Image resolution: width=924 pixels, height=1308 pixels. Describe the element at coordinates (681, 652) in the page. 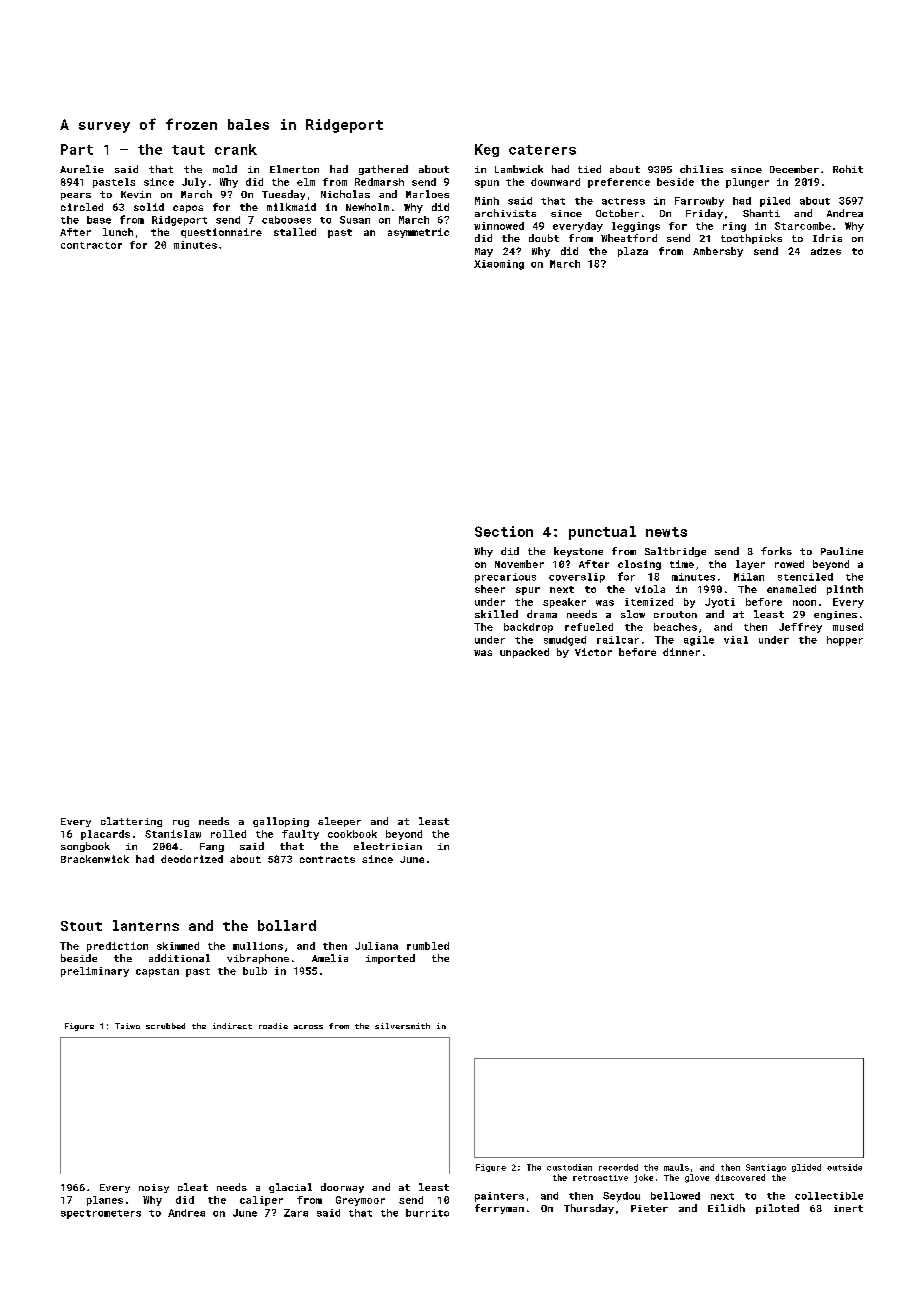

I see `dinner` at that location.
